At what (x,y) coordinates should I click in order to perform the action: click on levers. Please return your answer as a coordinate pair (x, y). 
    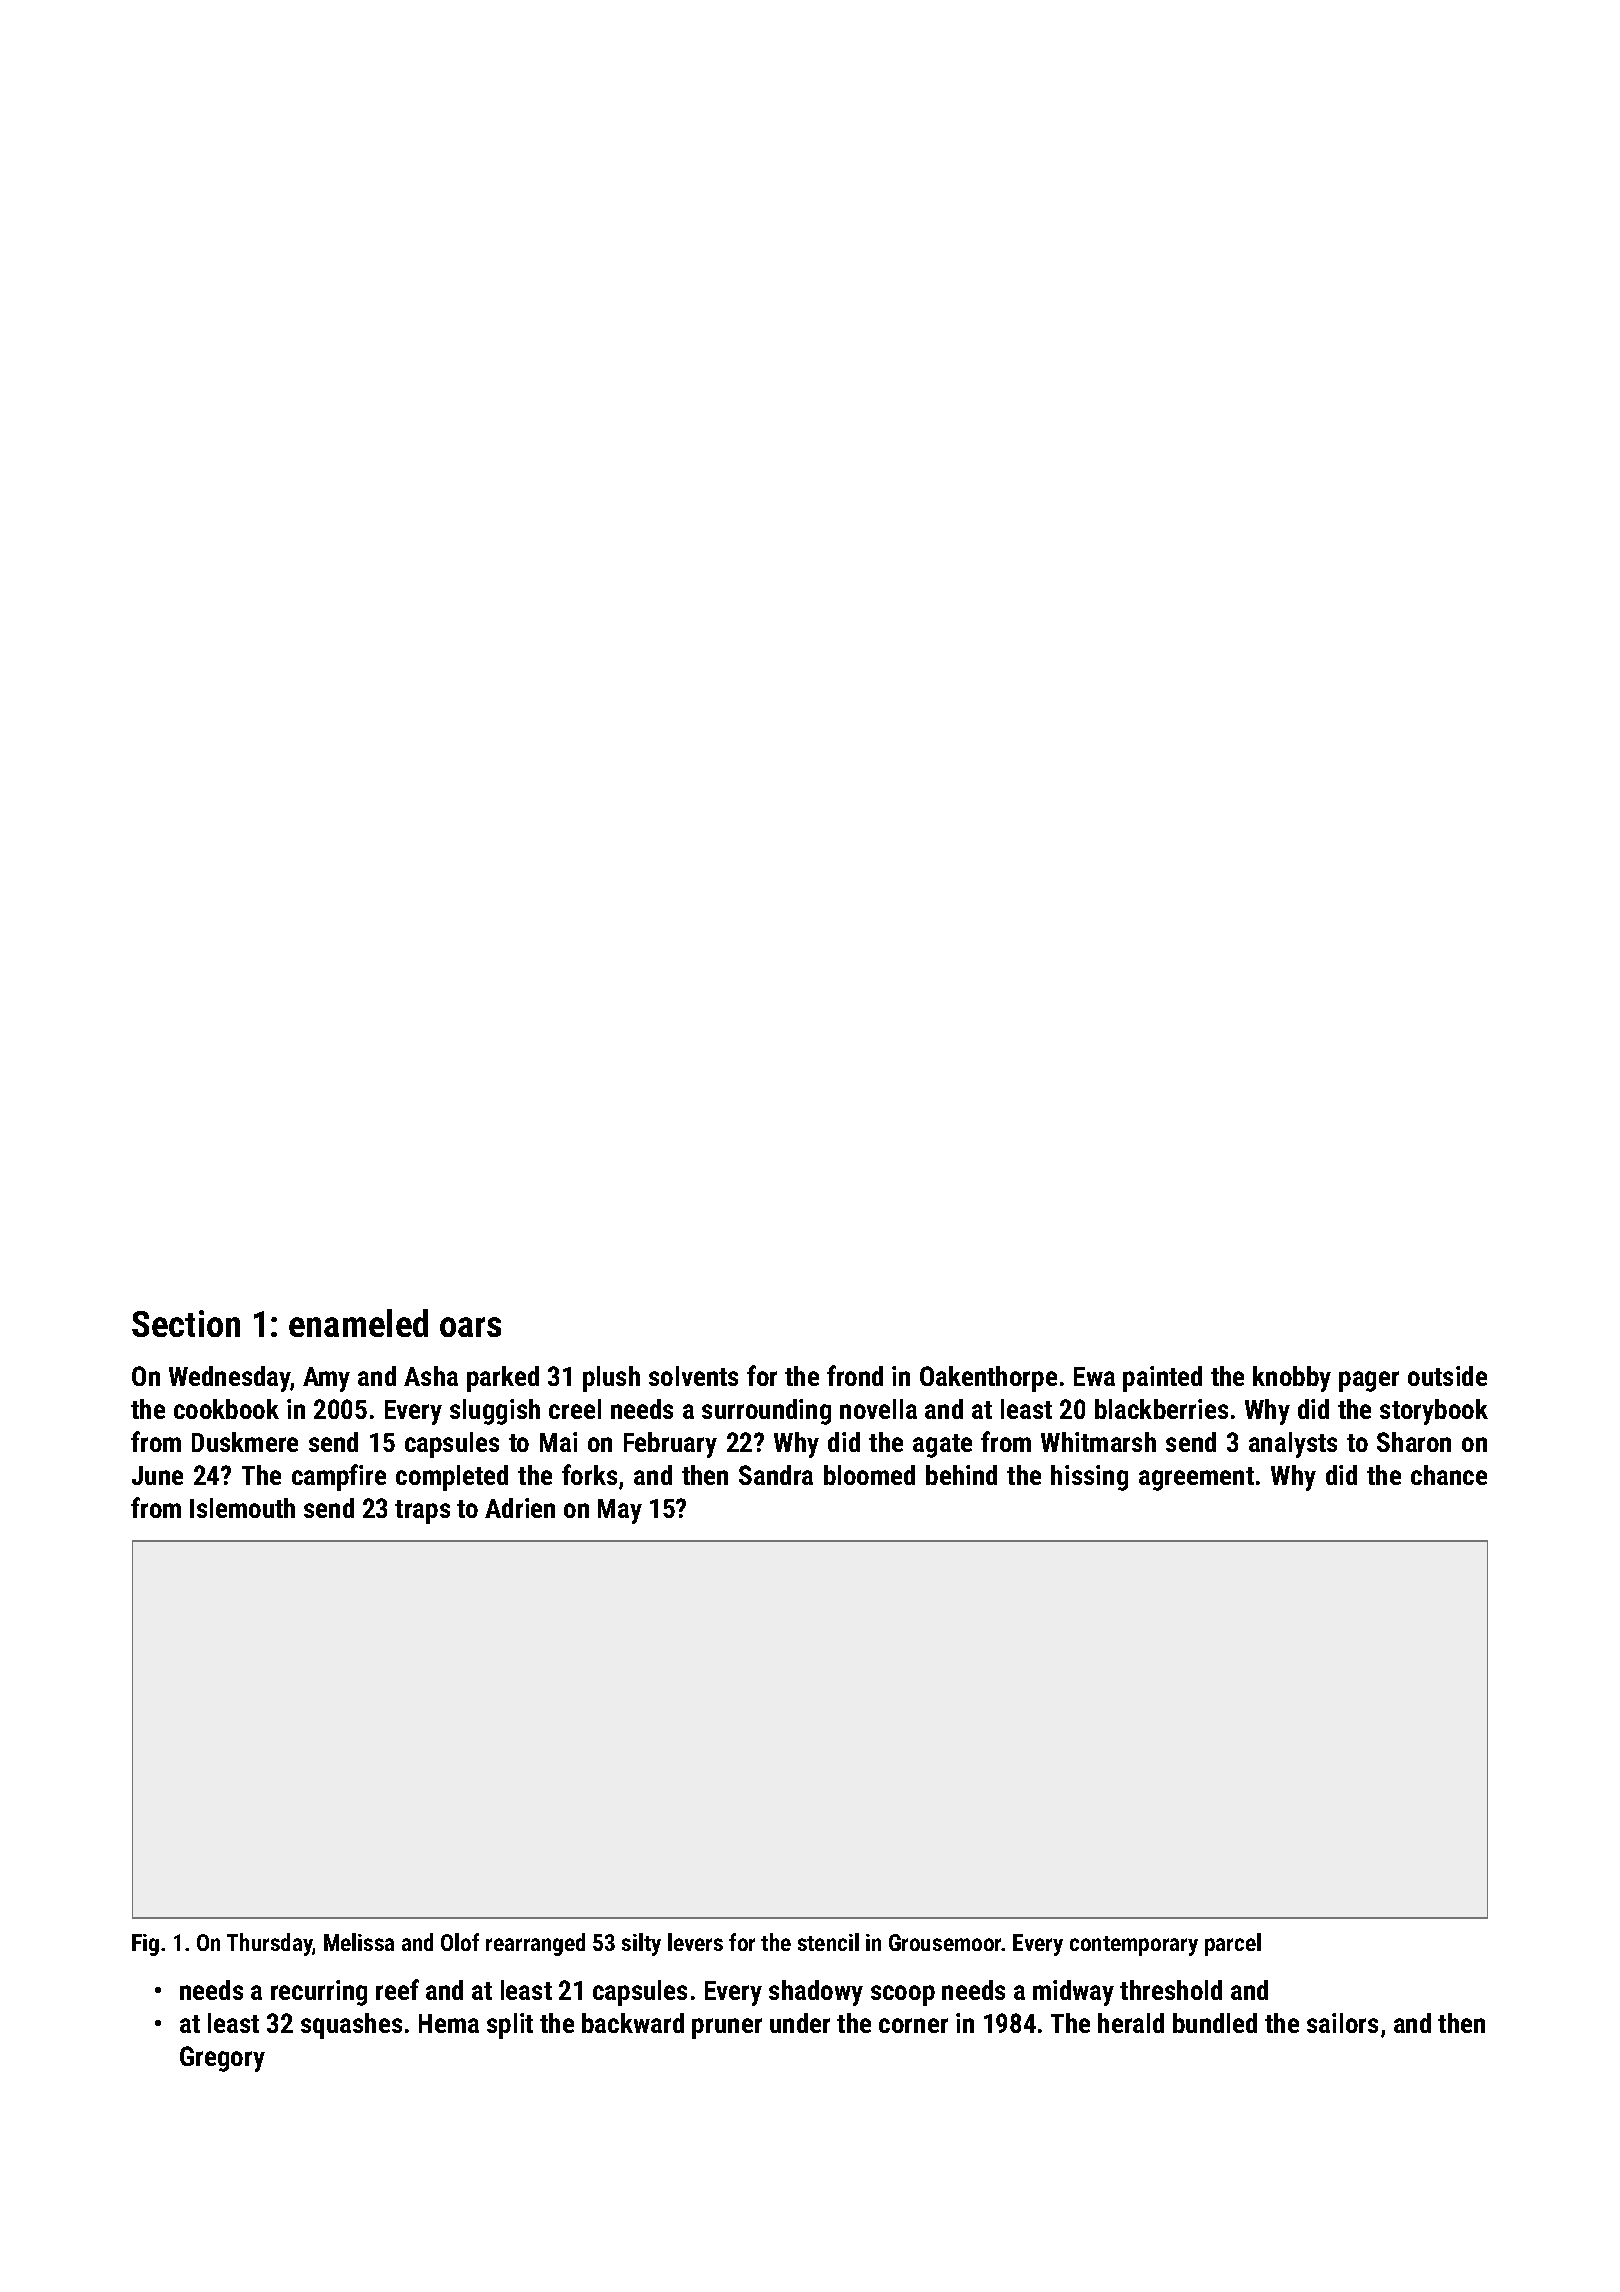
    Looking at the image, I should click on (695, 1942).
